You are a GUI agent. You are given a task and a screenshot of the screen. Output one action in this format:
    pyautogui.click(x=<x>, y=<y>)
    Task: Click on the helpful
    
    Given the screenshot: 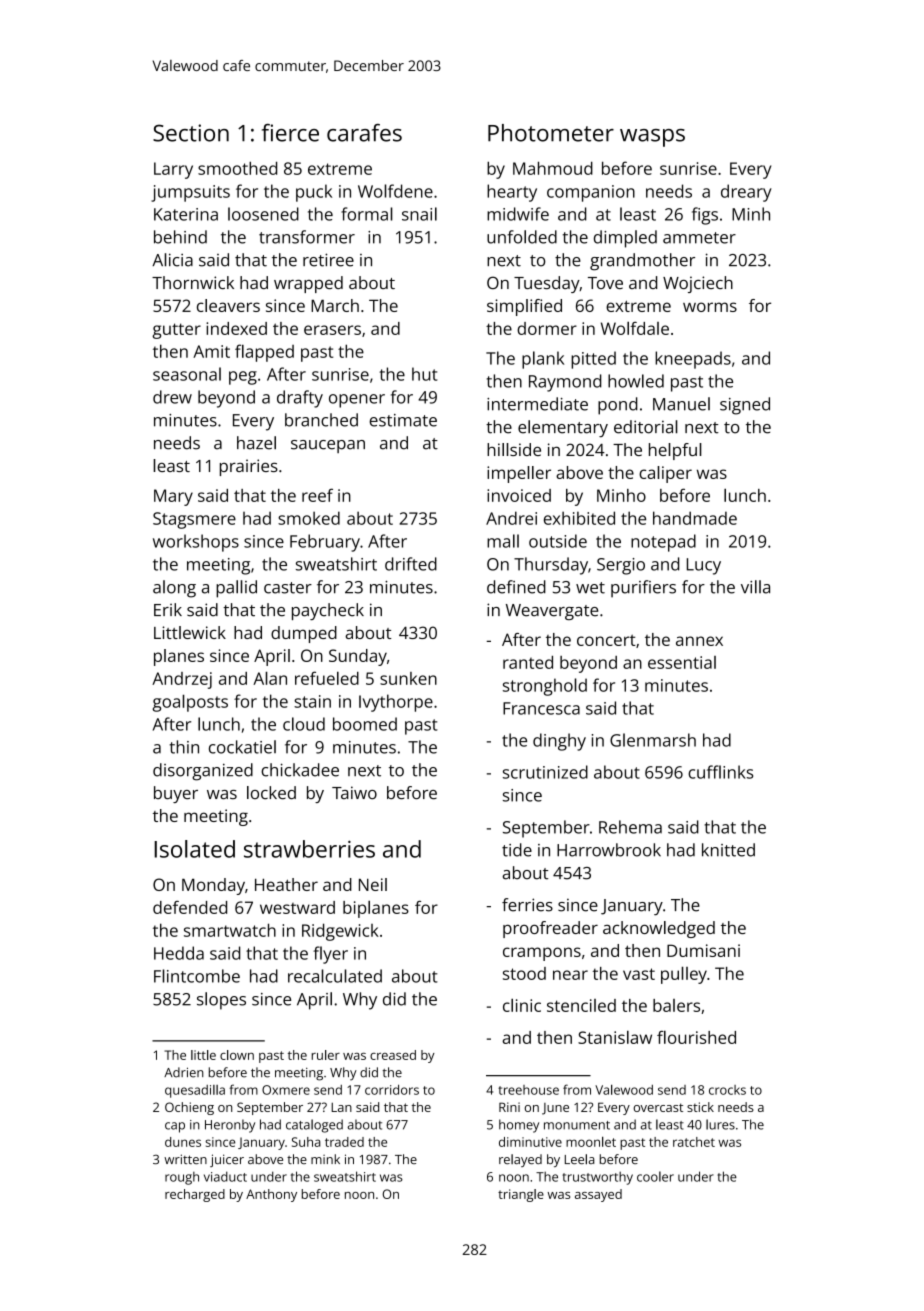 What is the action you would take?
    pyautogui.click(x=675, y=451)
